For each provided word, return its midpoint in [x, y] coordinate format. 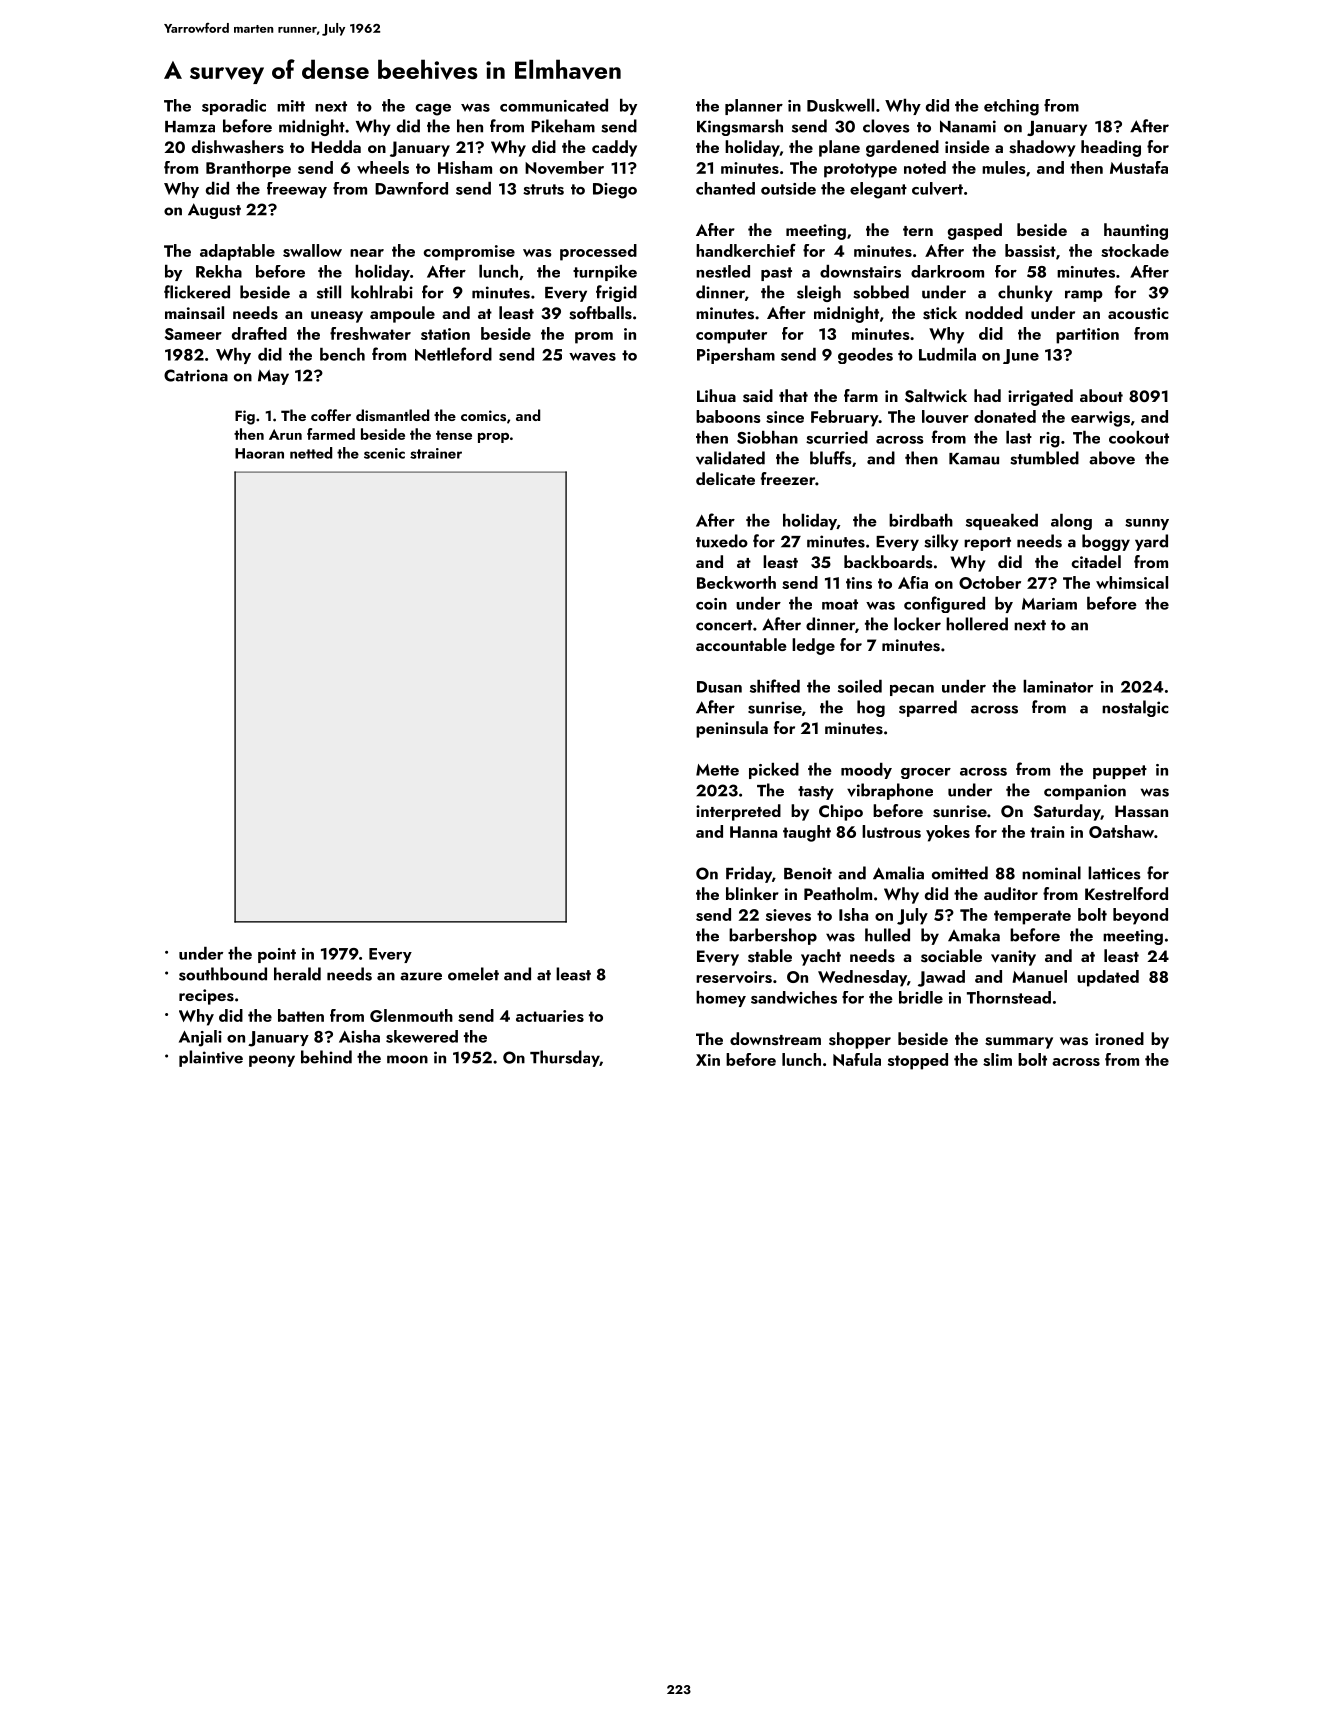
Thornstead [1009, 997]
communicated [554, 105]
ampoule [402, 314]
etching [1011, 107]
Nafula [857, 1059]
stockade [1135, 250]
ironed [1119, 1038]
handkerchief [746, 250]
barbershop [773, 936]
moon [407, 1059]
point [277, 955]
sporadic [234, 107]
